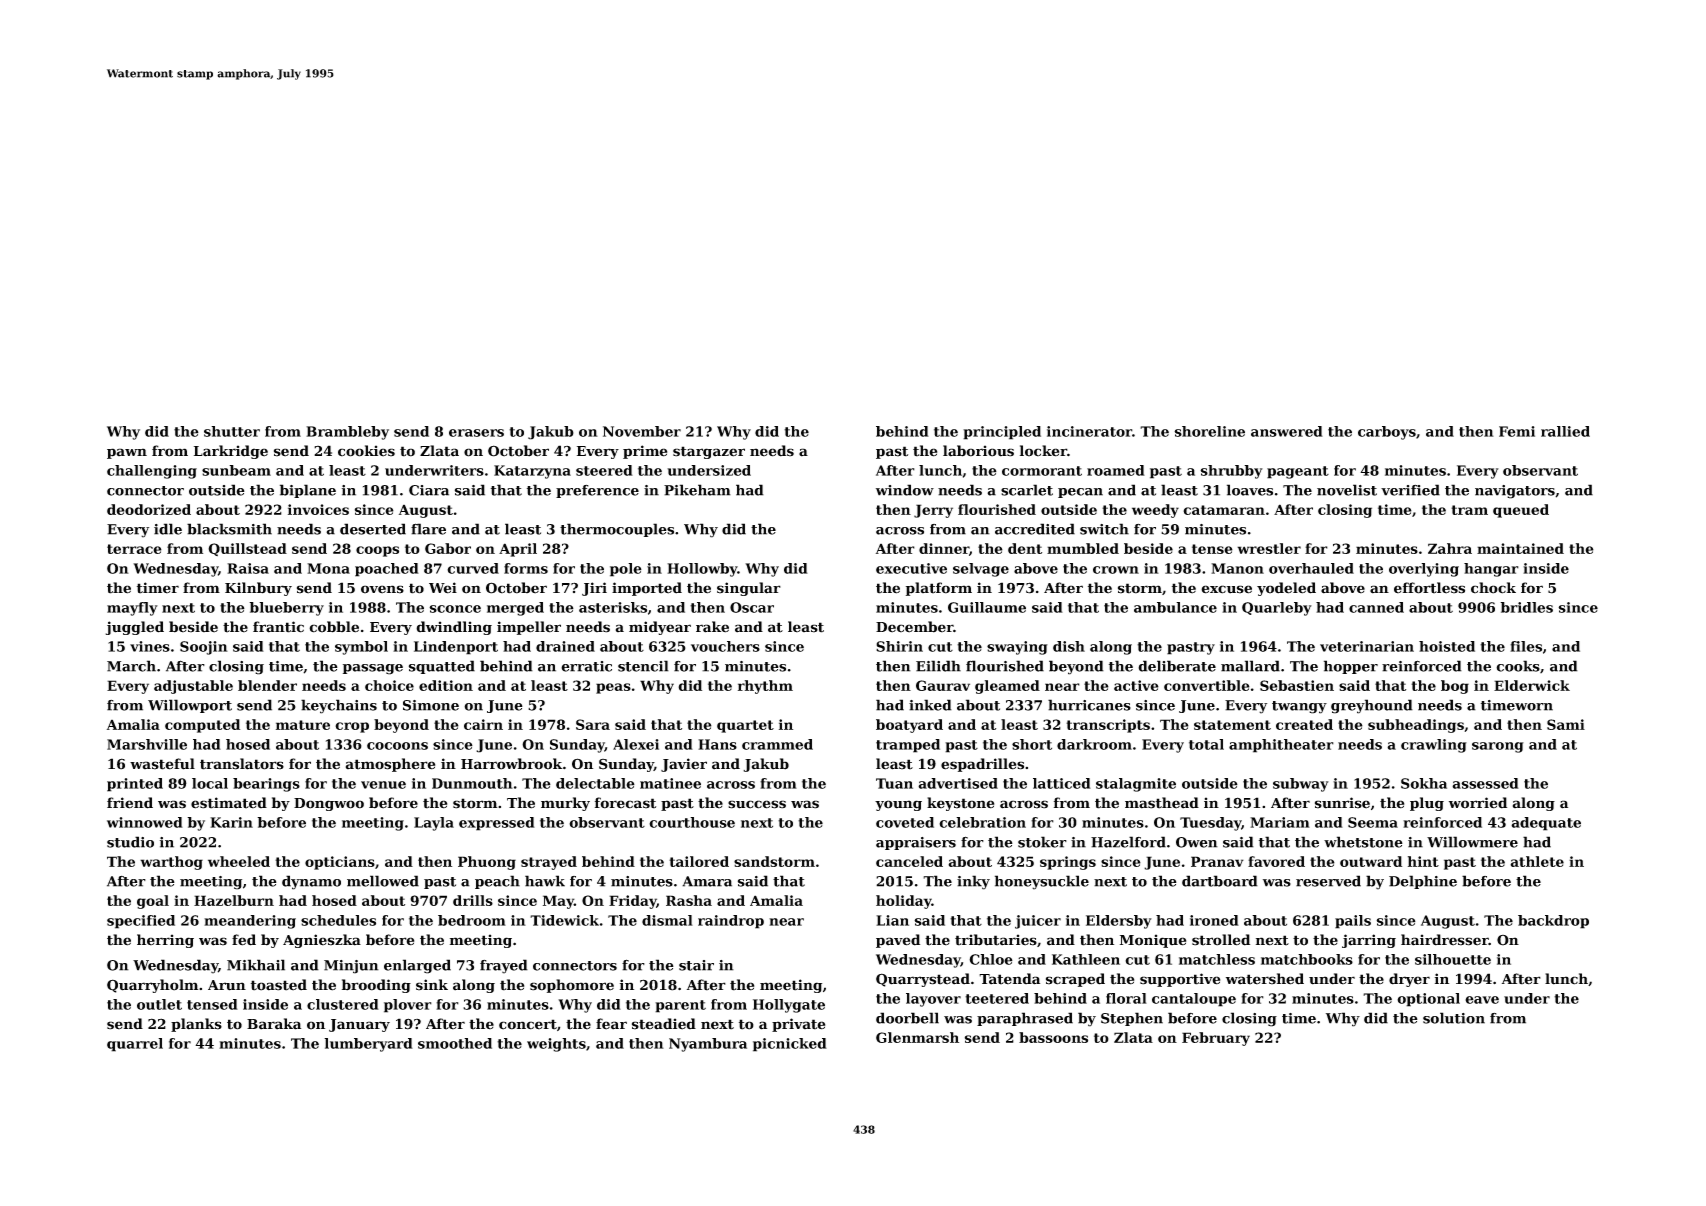 Image resolution: width=1706 pixels, height=1206 pixels. Describe the element at coordinates (232, 431) in the document. I see `shutter` at that location.
